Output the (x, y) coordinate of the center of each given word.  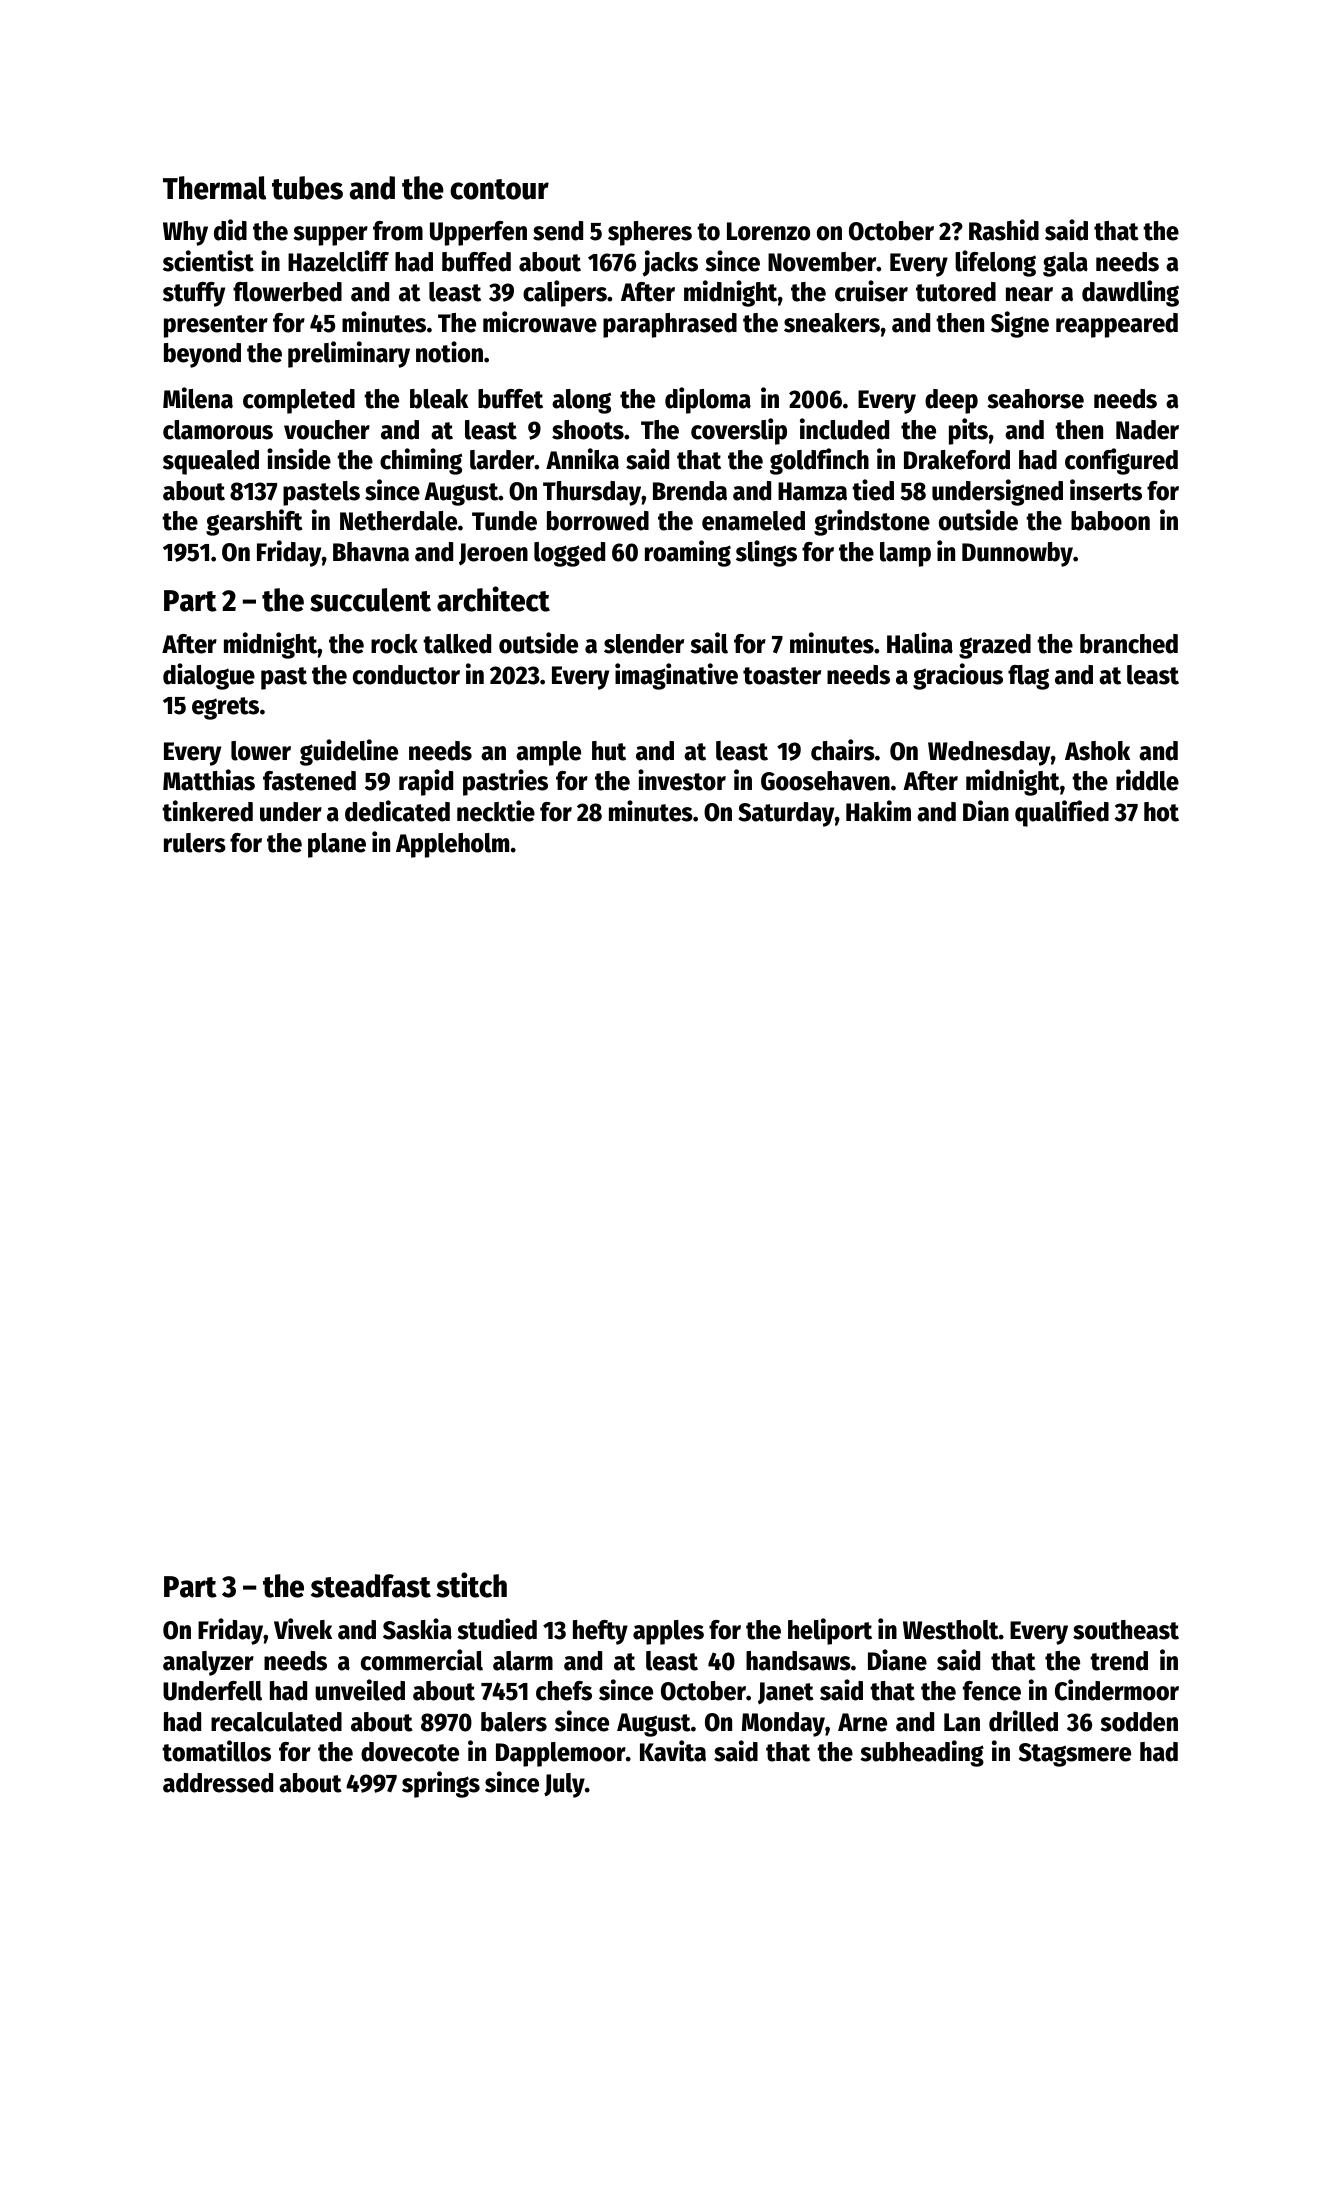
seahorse (1035, 399)
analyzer (208, 1663)
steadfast (371, 1586)
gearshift (254, 522)
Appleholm (452, 845)
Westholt (951, 1630)
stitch (472, 1585)
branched (1129, 644)
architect (493, 599)
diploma (708, 400)
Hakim (878, 811)
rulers (195, 843)
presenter (216, 326)
